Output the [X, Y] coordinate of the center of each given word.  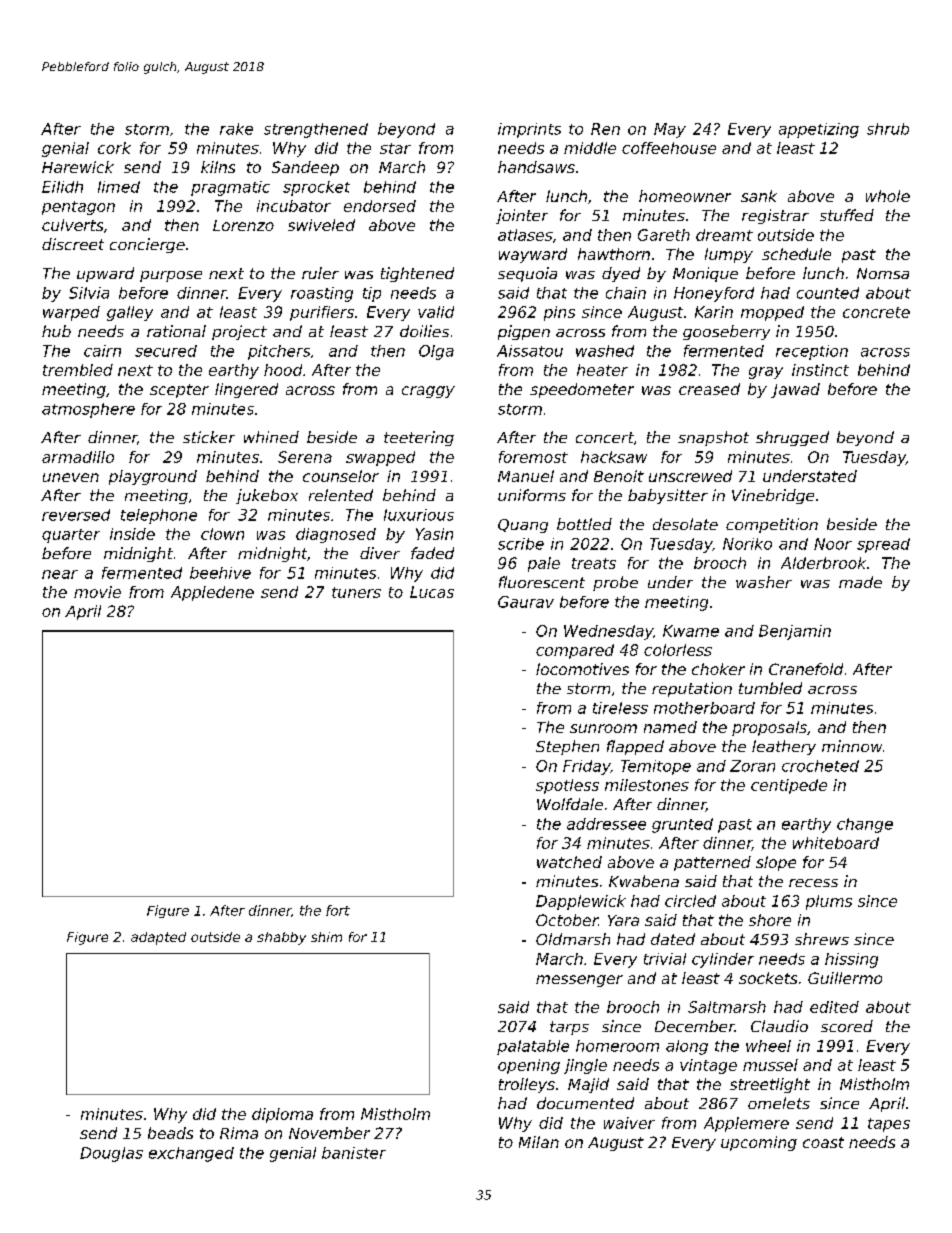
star [395, 148]
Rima [239, 1133]
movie [97, 592]
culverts [72, 225]
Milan [539, 1142]
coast [823, 1142]
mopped [772, 313]
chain [626, 293]
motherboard [704, 708]
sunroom [603, 728]
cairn [102, 351]
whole [888, 196]
